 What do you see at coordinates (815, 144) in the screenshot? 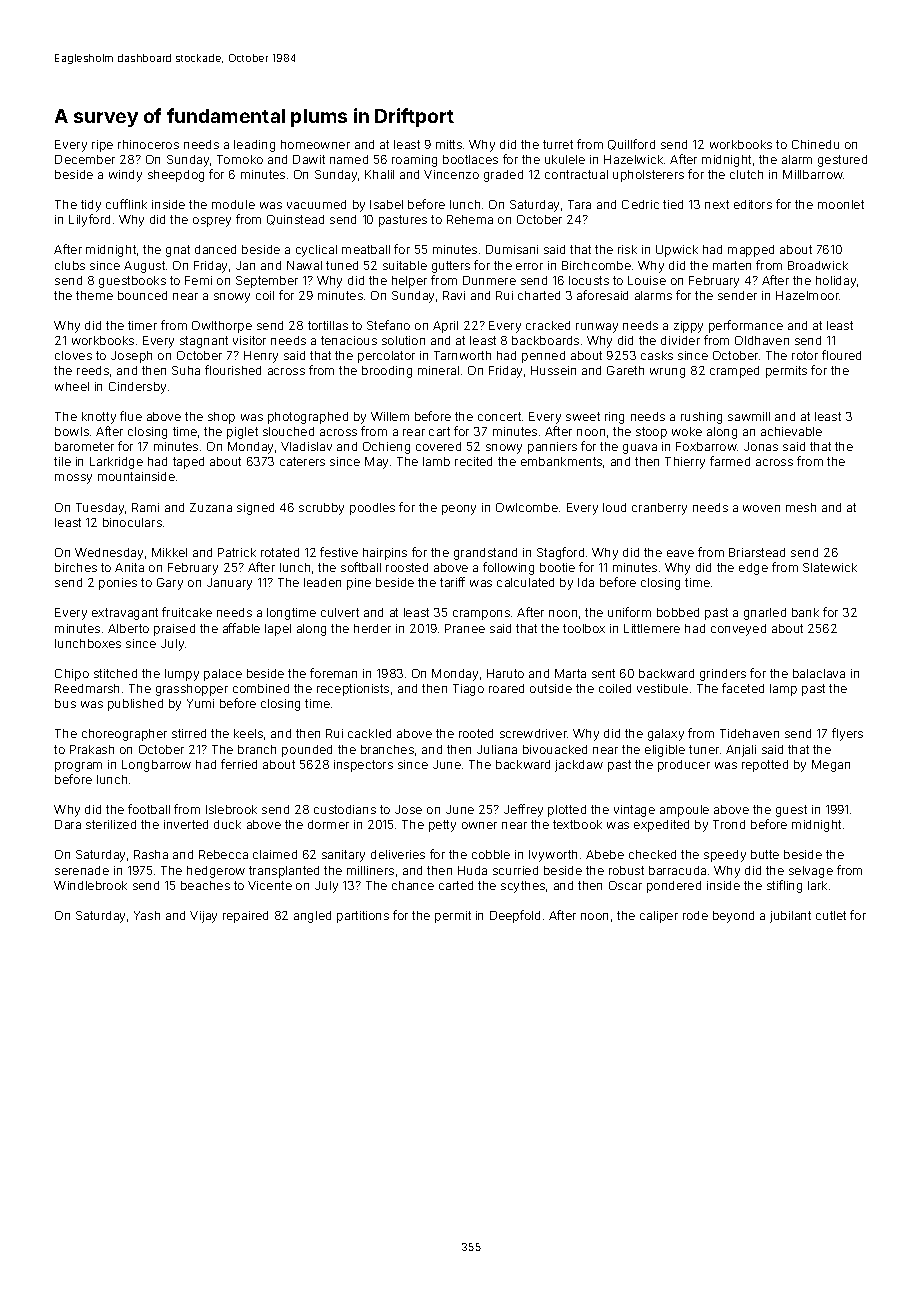
I see `Chinedu` at bounding box center [815, 144].
